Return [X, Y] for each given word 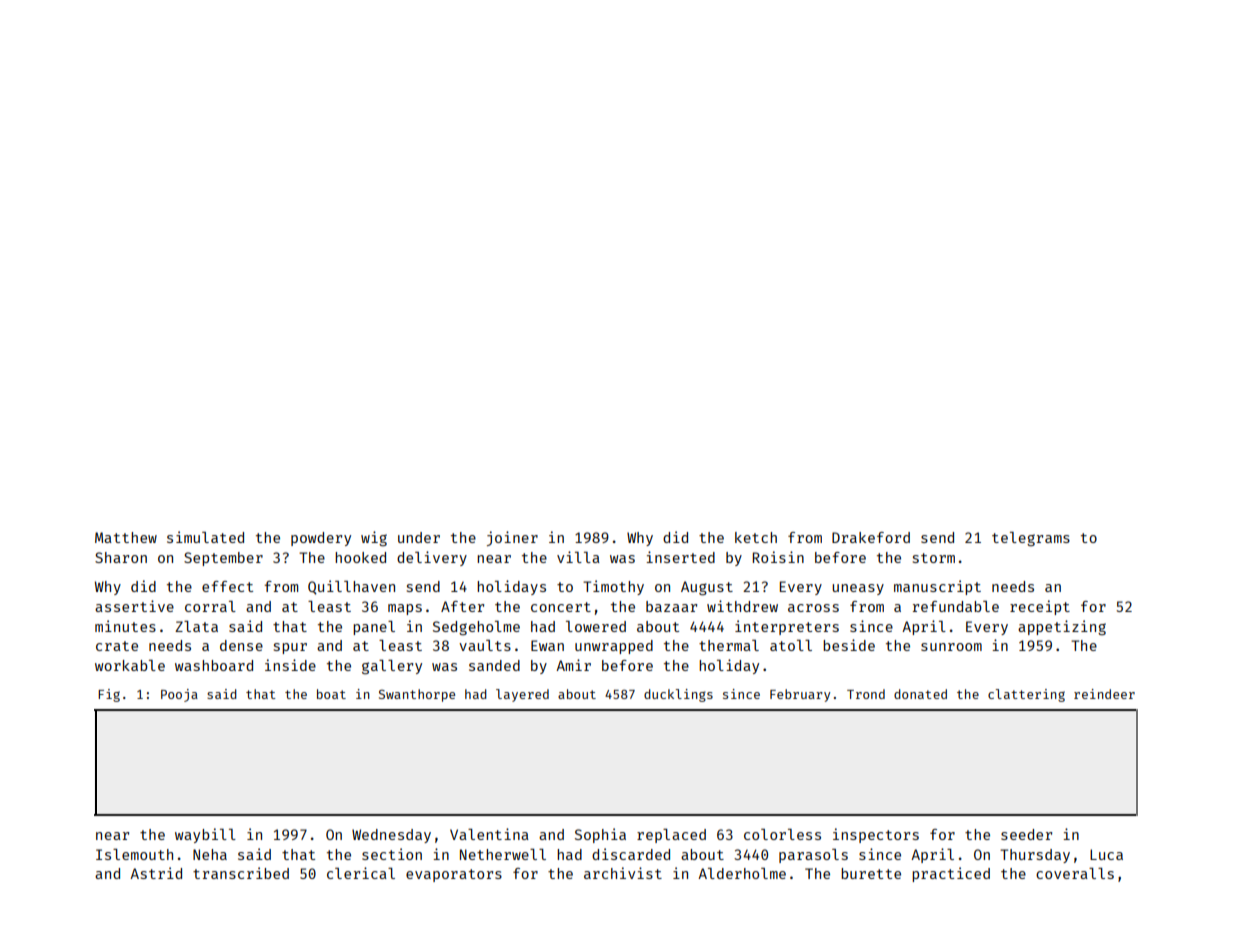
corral [210, 606]
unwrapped [614, 647]
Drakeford [871, 537]
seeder [1026, 834]
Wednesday [391, 836]
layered [522, 695]
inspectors [876, 835]
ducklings [678, 695]
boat [331, 694]
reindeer [1104, 694]
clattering [1026, 695]
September [223, 559]
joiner [512, 538]
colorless [782, 834]
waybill [205, 835]
